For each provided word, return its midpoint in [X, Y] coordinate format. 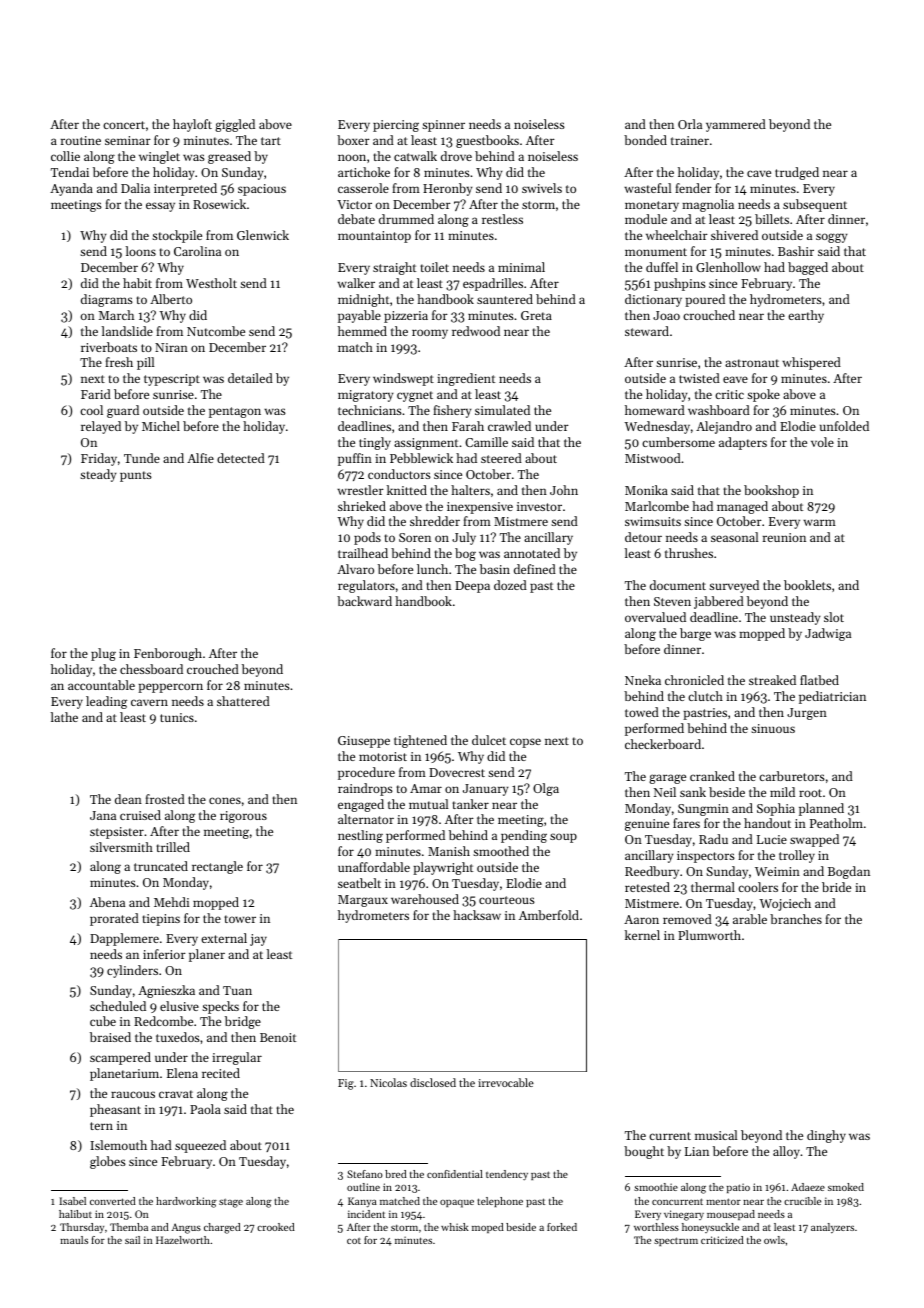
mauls [74, 1240]
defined [535, 569]
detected [241, 458]
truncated [161, 866]
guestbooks [487, 141]
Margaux [363, 901]
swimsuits [653, 521]
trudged [797, 173]
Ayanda [71, 189]
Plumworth [709, 935]
